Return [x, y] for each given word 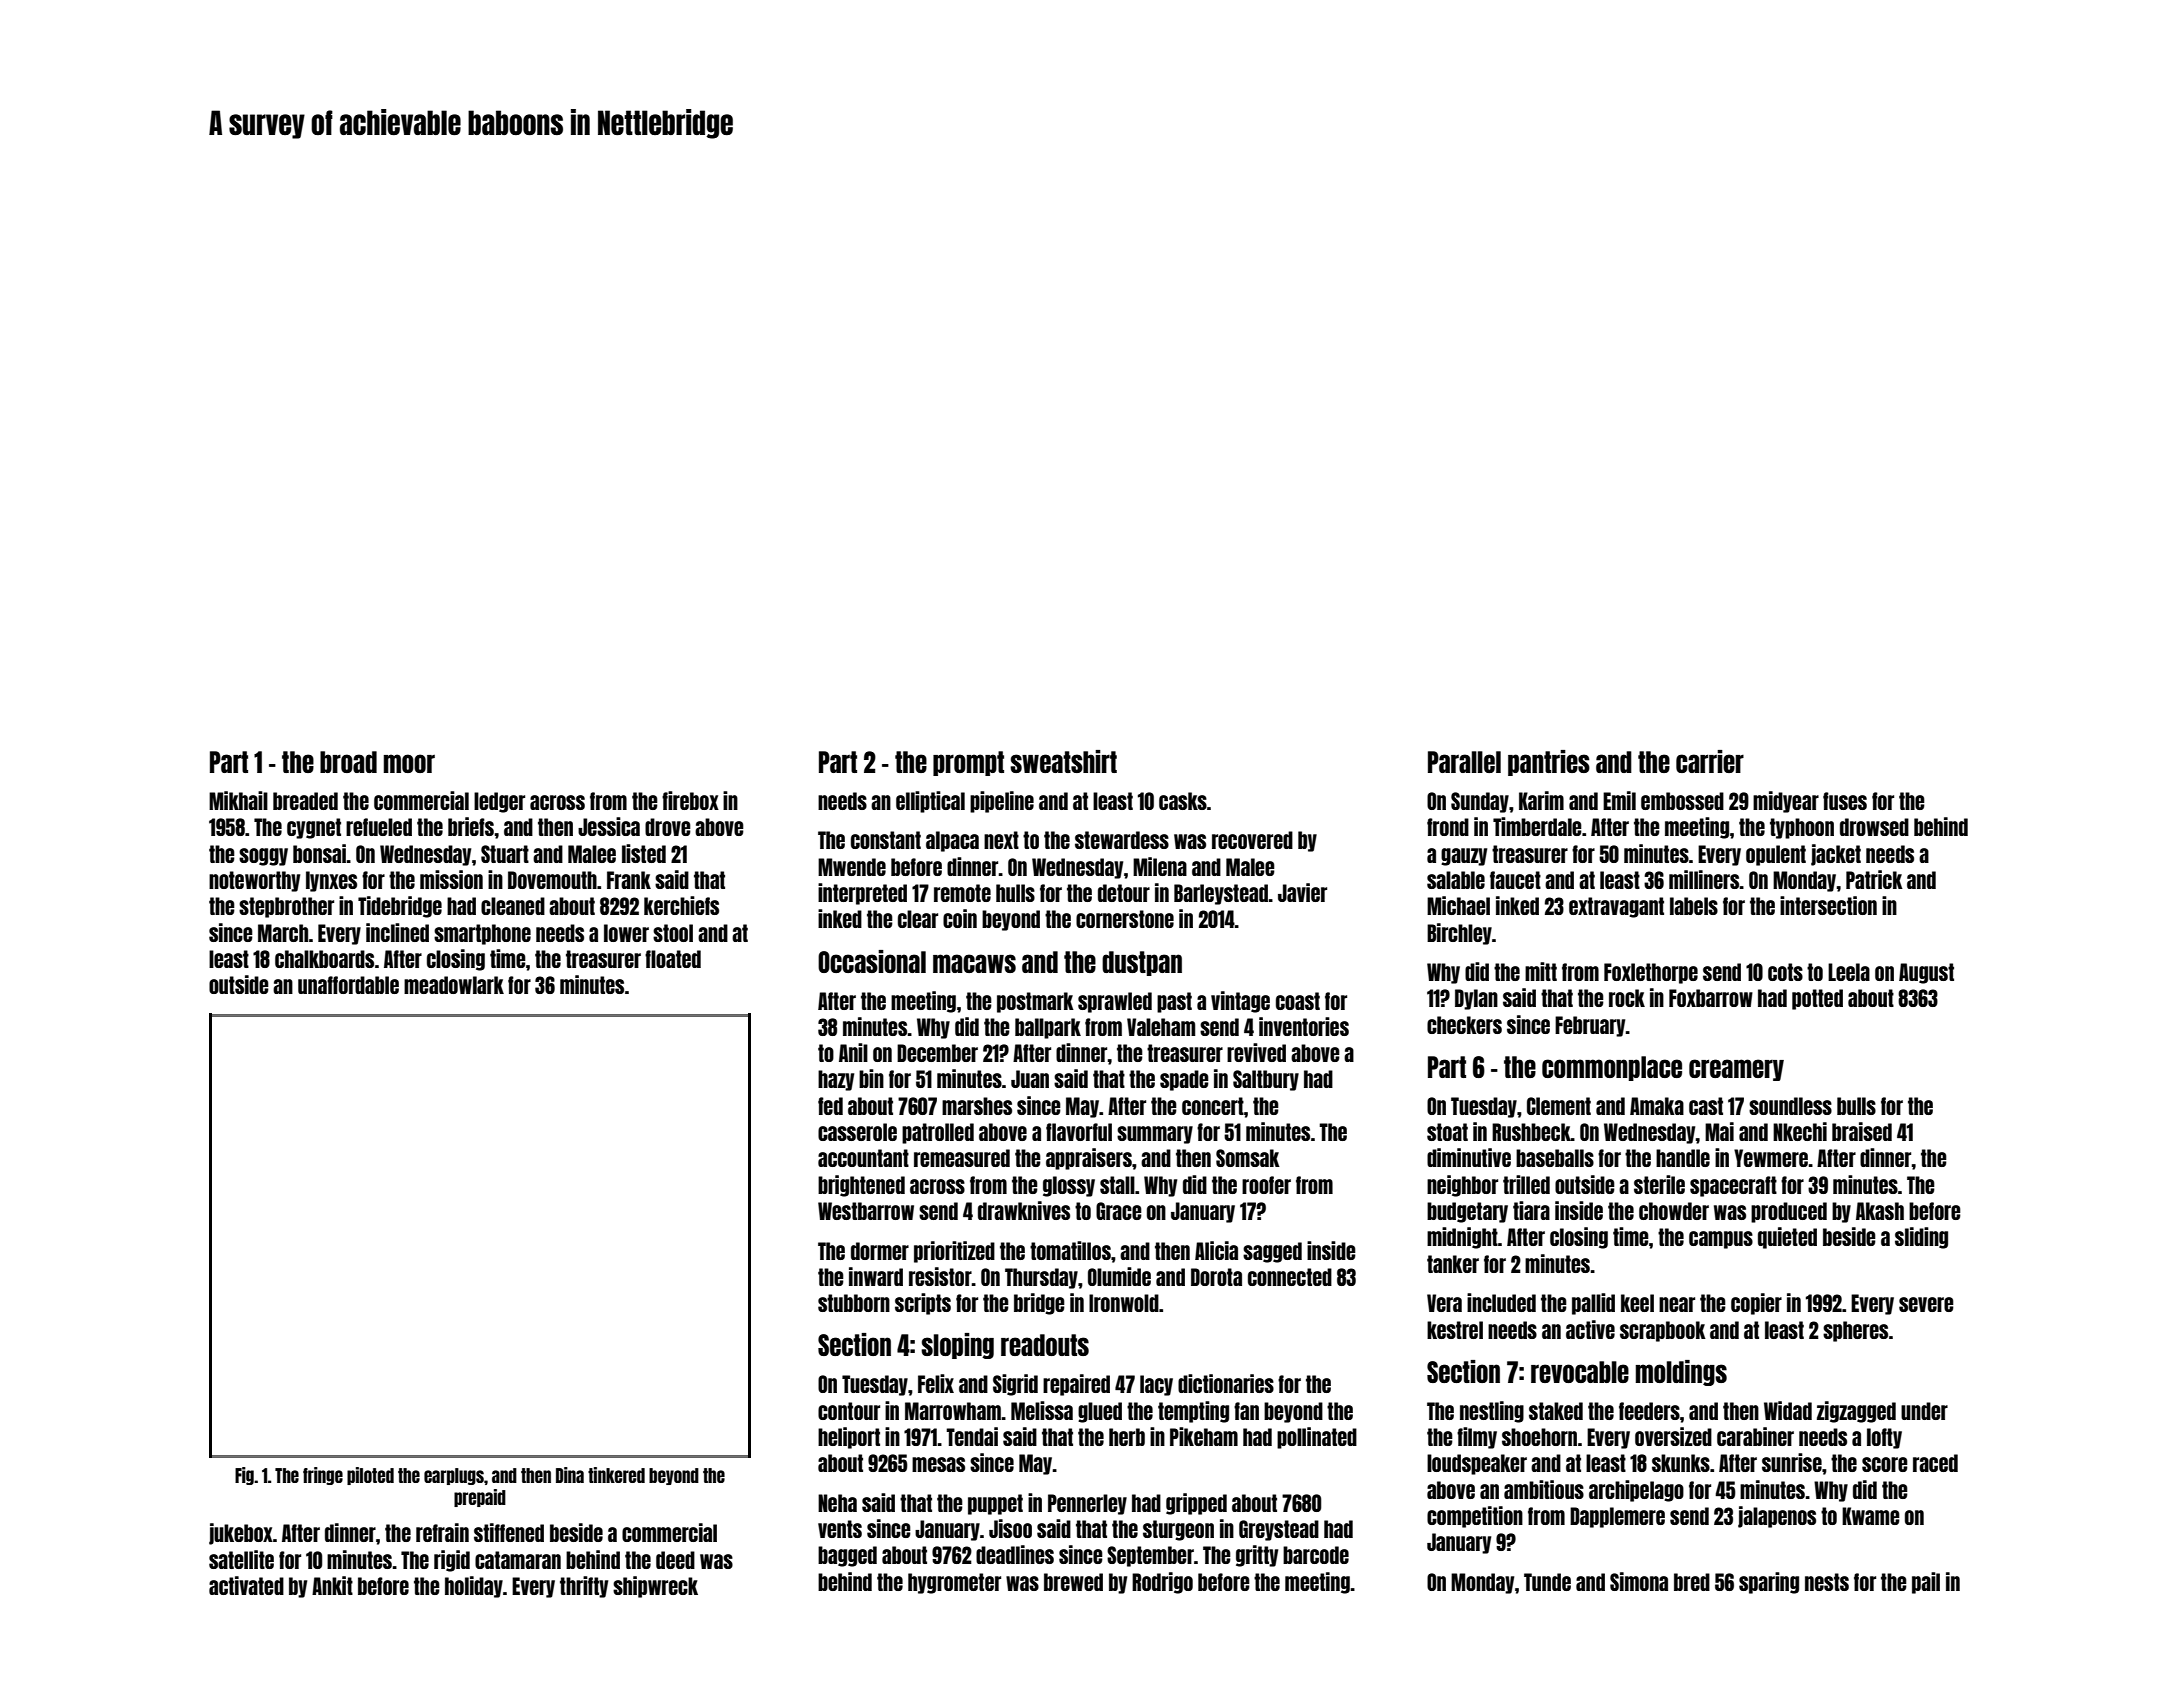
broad [348, 762]
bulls [1856, 1106]
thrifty [584, 1587]
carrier [1710, 761]
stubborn [854, 1303]
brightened [861, 1186]
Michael [1458, 905]
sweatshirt [1063, 761]
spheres [1855, 1331]
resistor [940, 1276]
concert [1213, 1106]
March [283, 933]
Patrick [1874, 879]
